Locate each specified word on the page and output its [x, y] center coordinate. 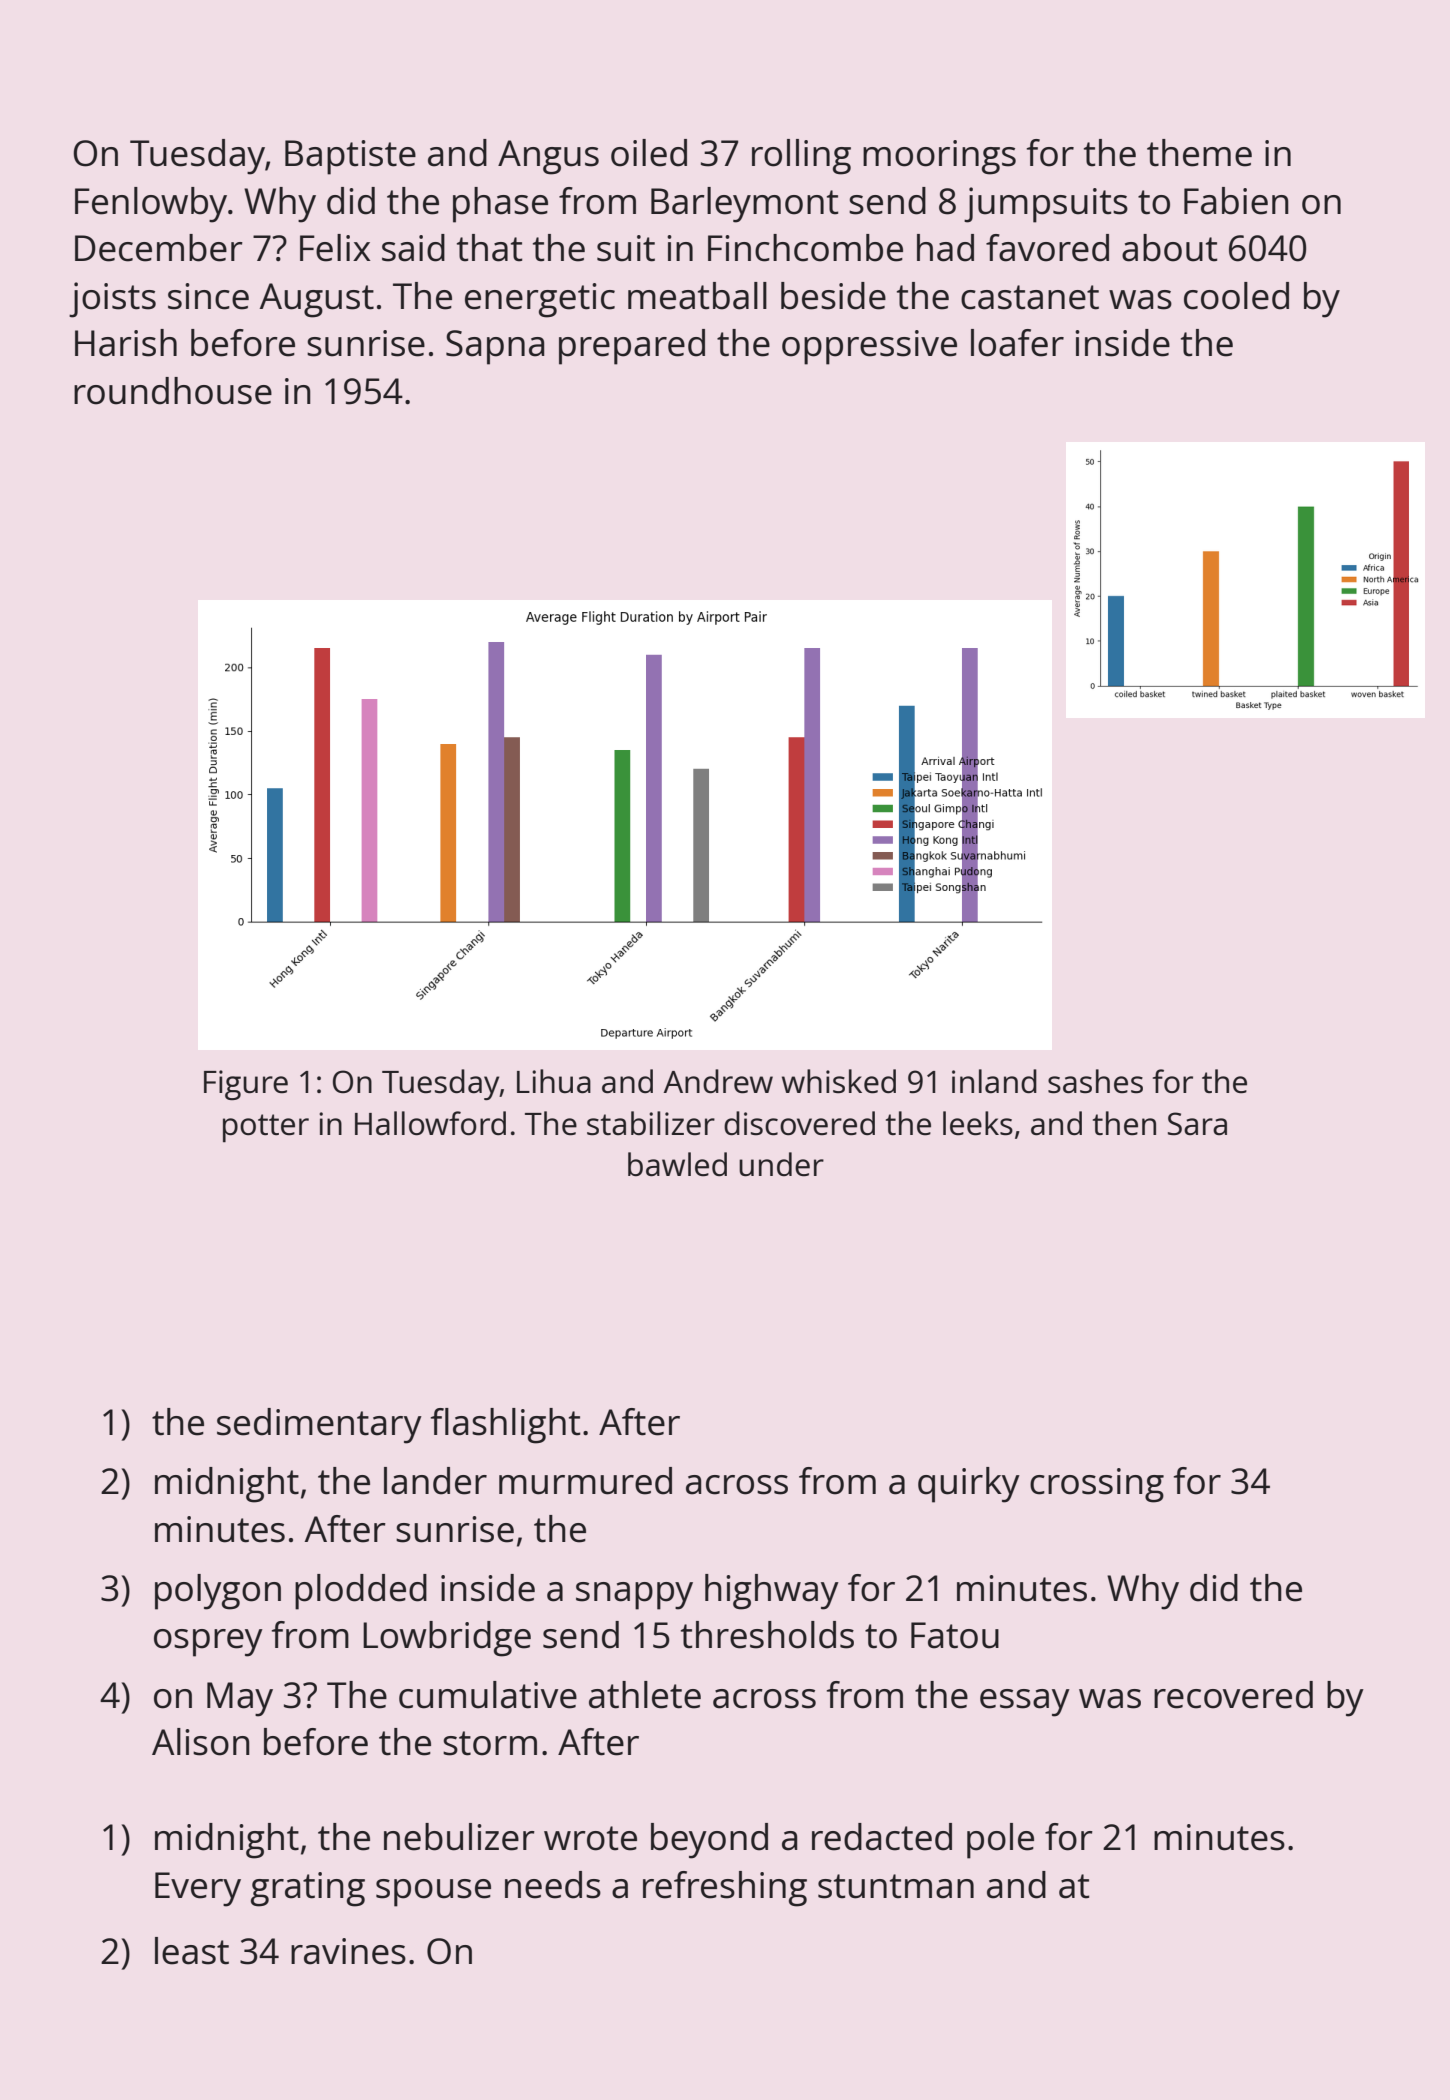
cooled [1236, 296]
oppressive [869, 347]
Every [198, 1889]
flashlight [505, 1426]
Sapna [495, 347]
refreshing [725, 1889]
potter [266, 1128]
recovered [1233, 1695]
